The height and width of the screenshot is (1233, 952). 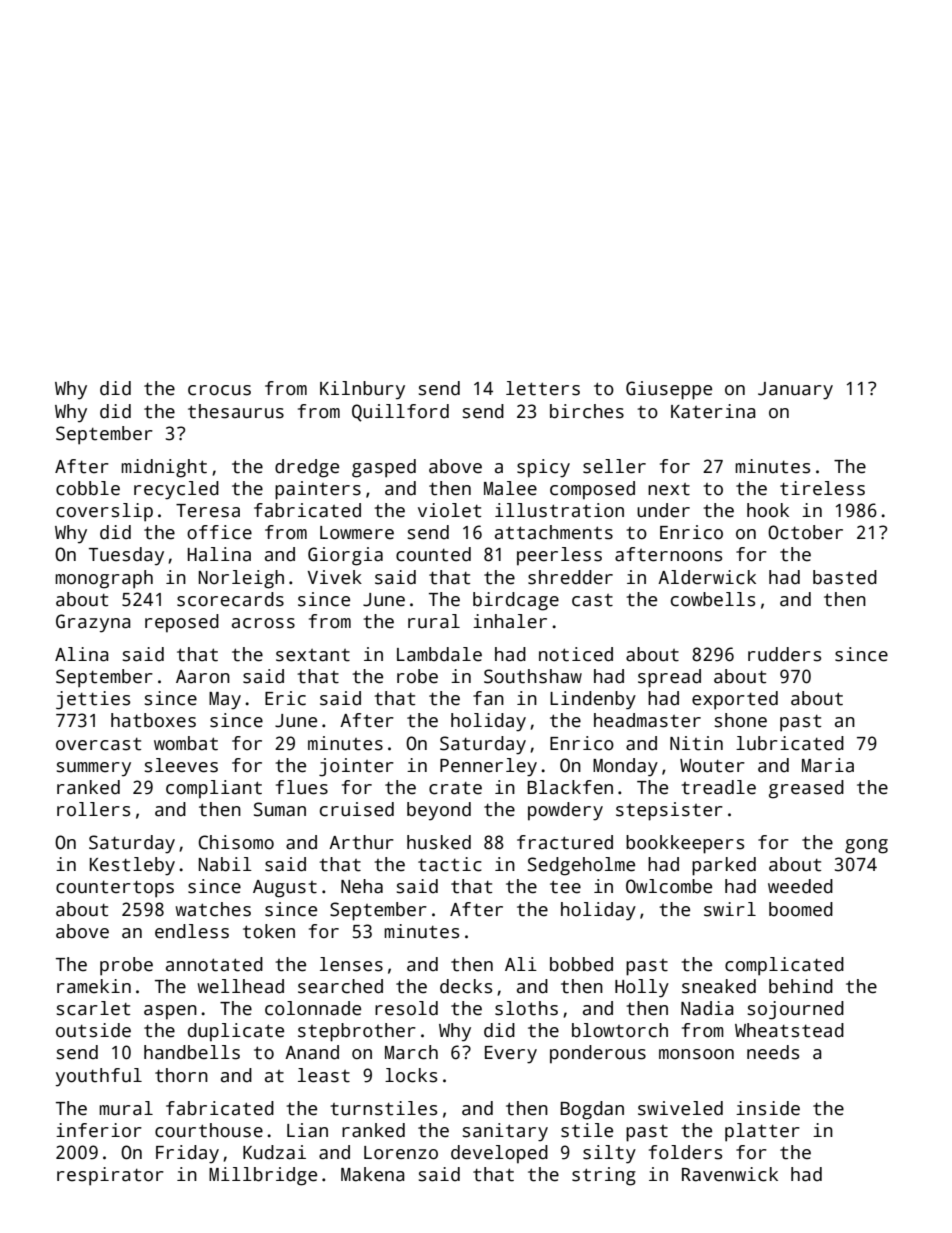 What do you see at coordinates (730, 1174) in the screenshot?
I see `Ravenwick` at bounding box center [730, 1174].
